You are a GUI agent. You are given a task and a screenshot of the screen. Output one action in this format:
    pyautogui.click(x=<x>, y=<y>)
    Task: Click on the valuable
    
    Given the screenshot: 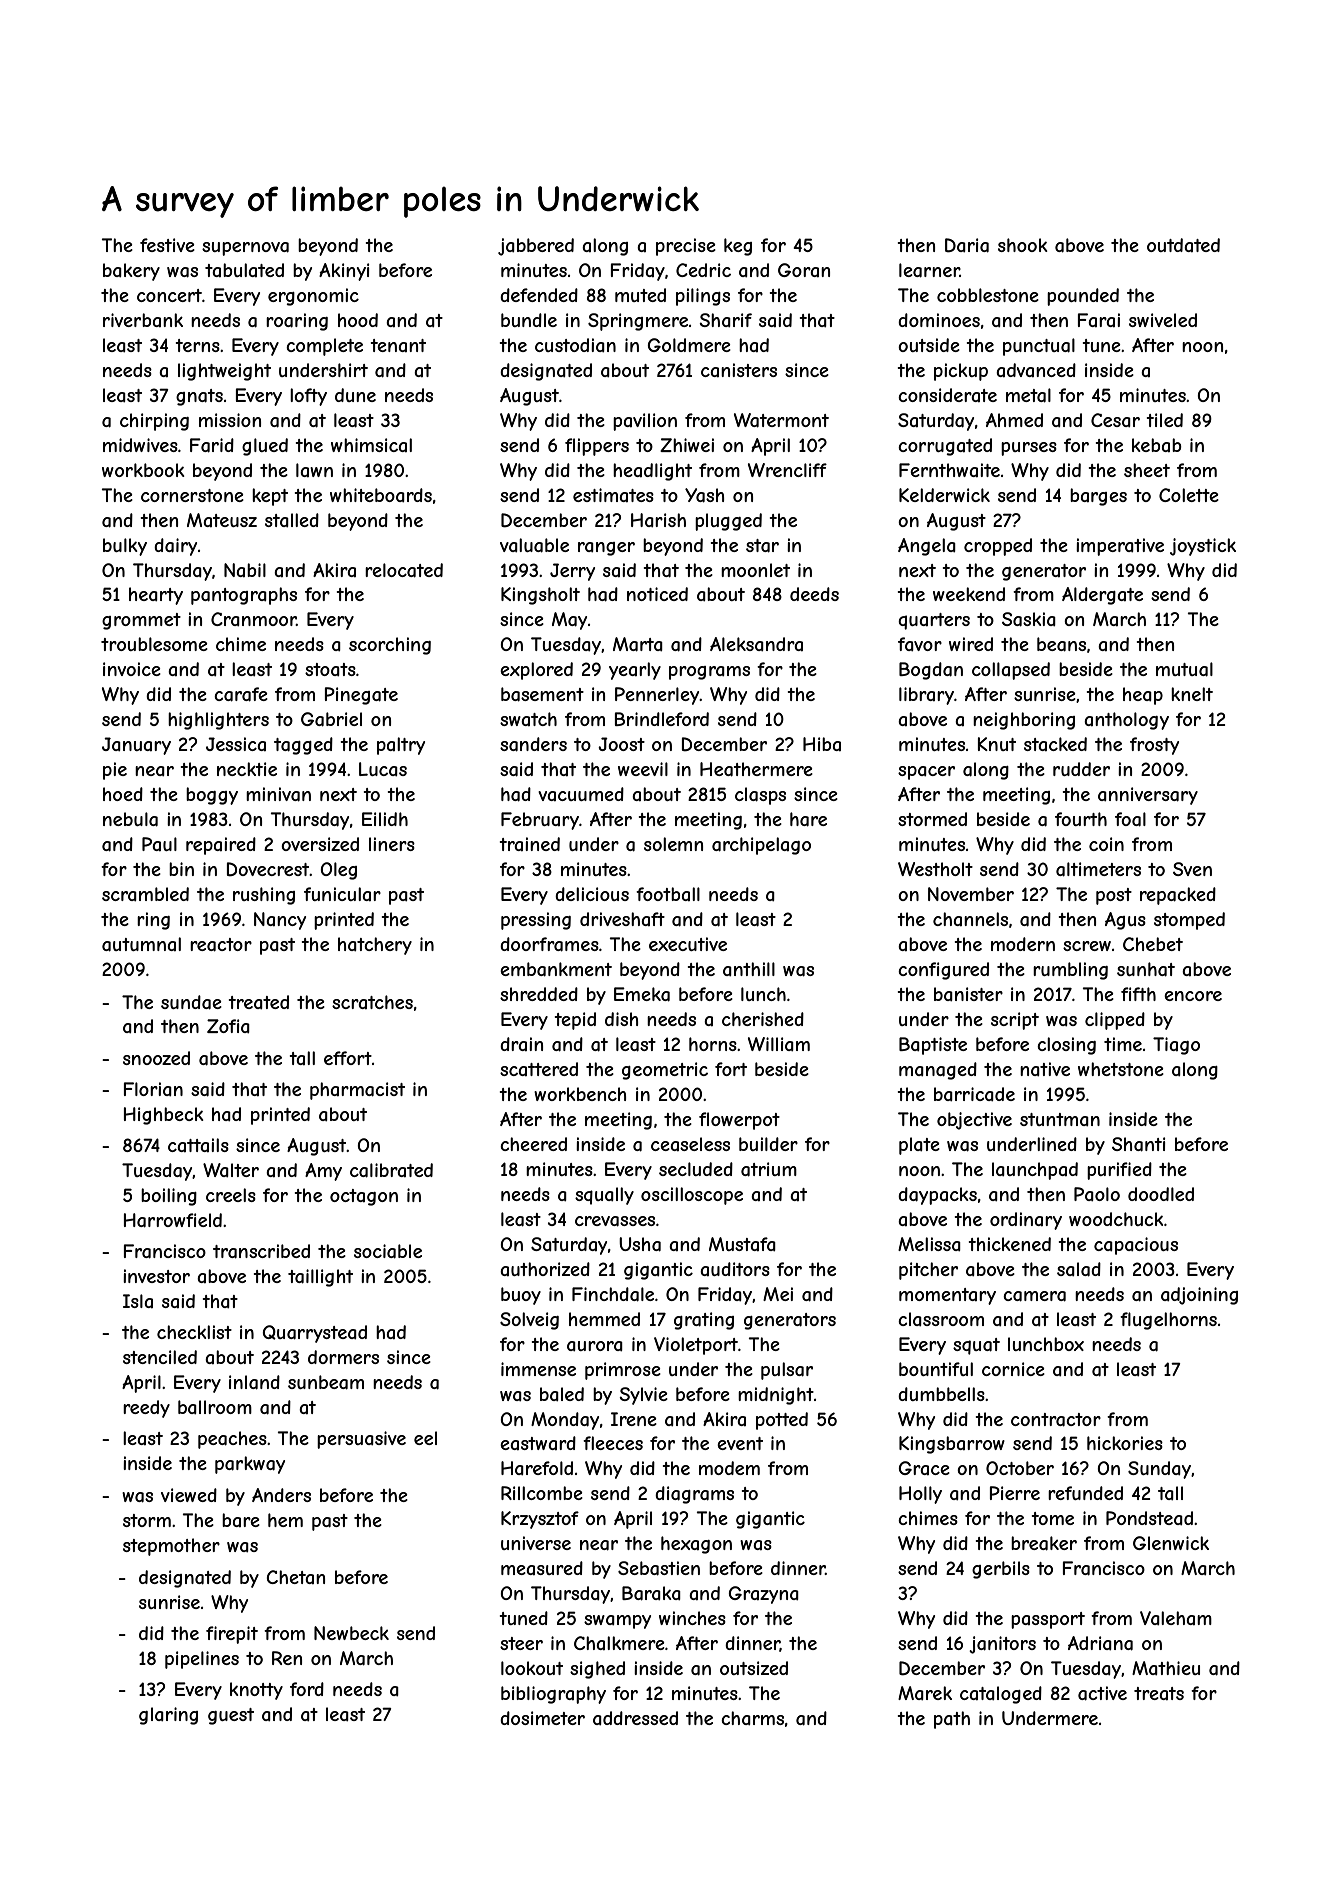 What is the action you would take?
    pyautogui.click(x=534, y=545)
